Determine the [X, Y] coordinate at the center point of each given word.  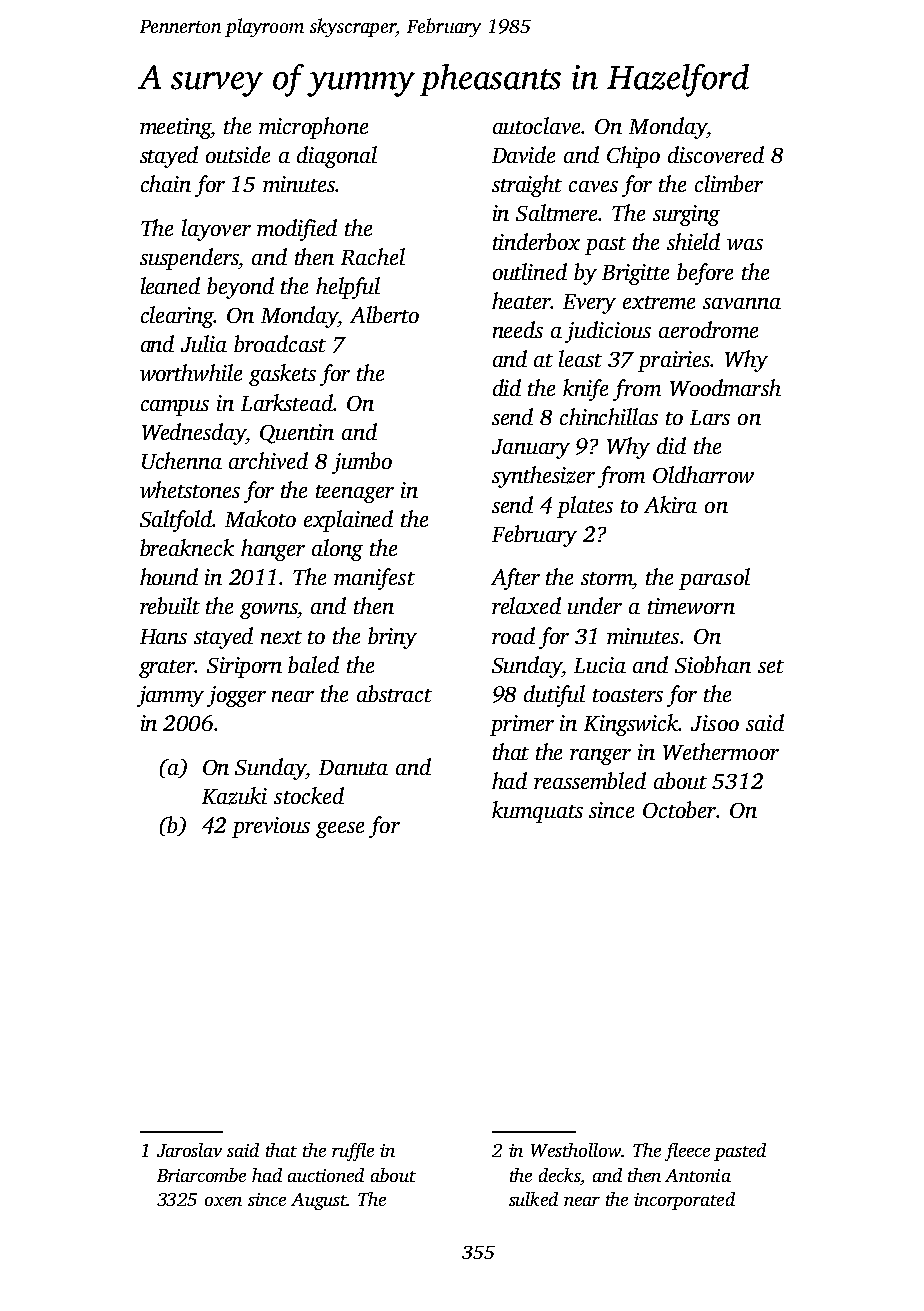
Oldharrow [703, 474]
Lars [710, 417]
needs [518, 329]
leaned [170, 285]
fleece [687, 1152]
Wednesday [194, 434]
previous [271, 827]
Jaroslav [189, 1150]
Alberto [384, 314]
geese [340, 830]
